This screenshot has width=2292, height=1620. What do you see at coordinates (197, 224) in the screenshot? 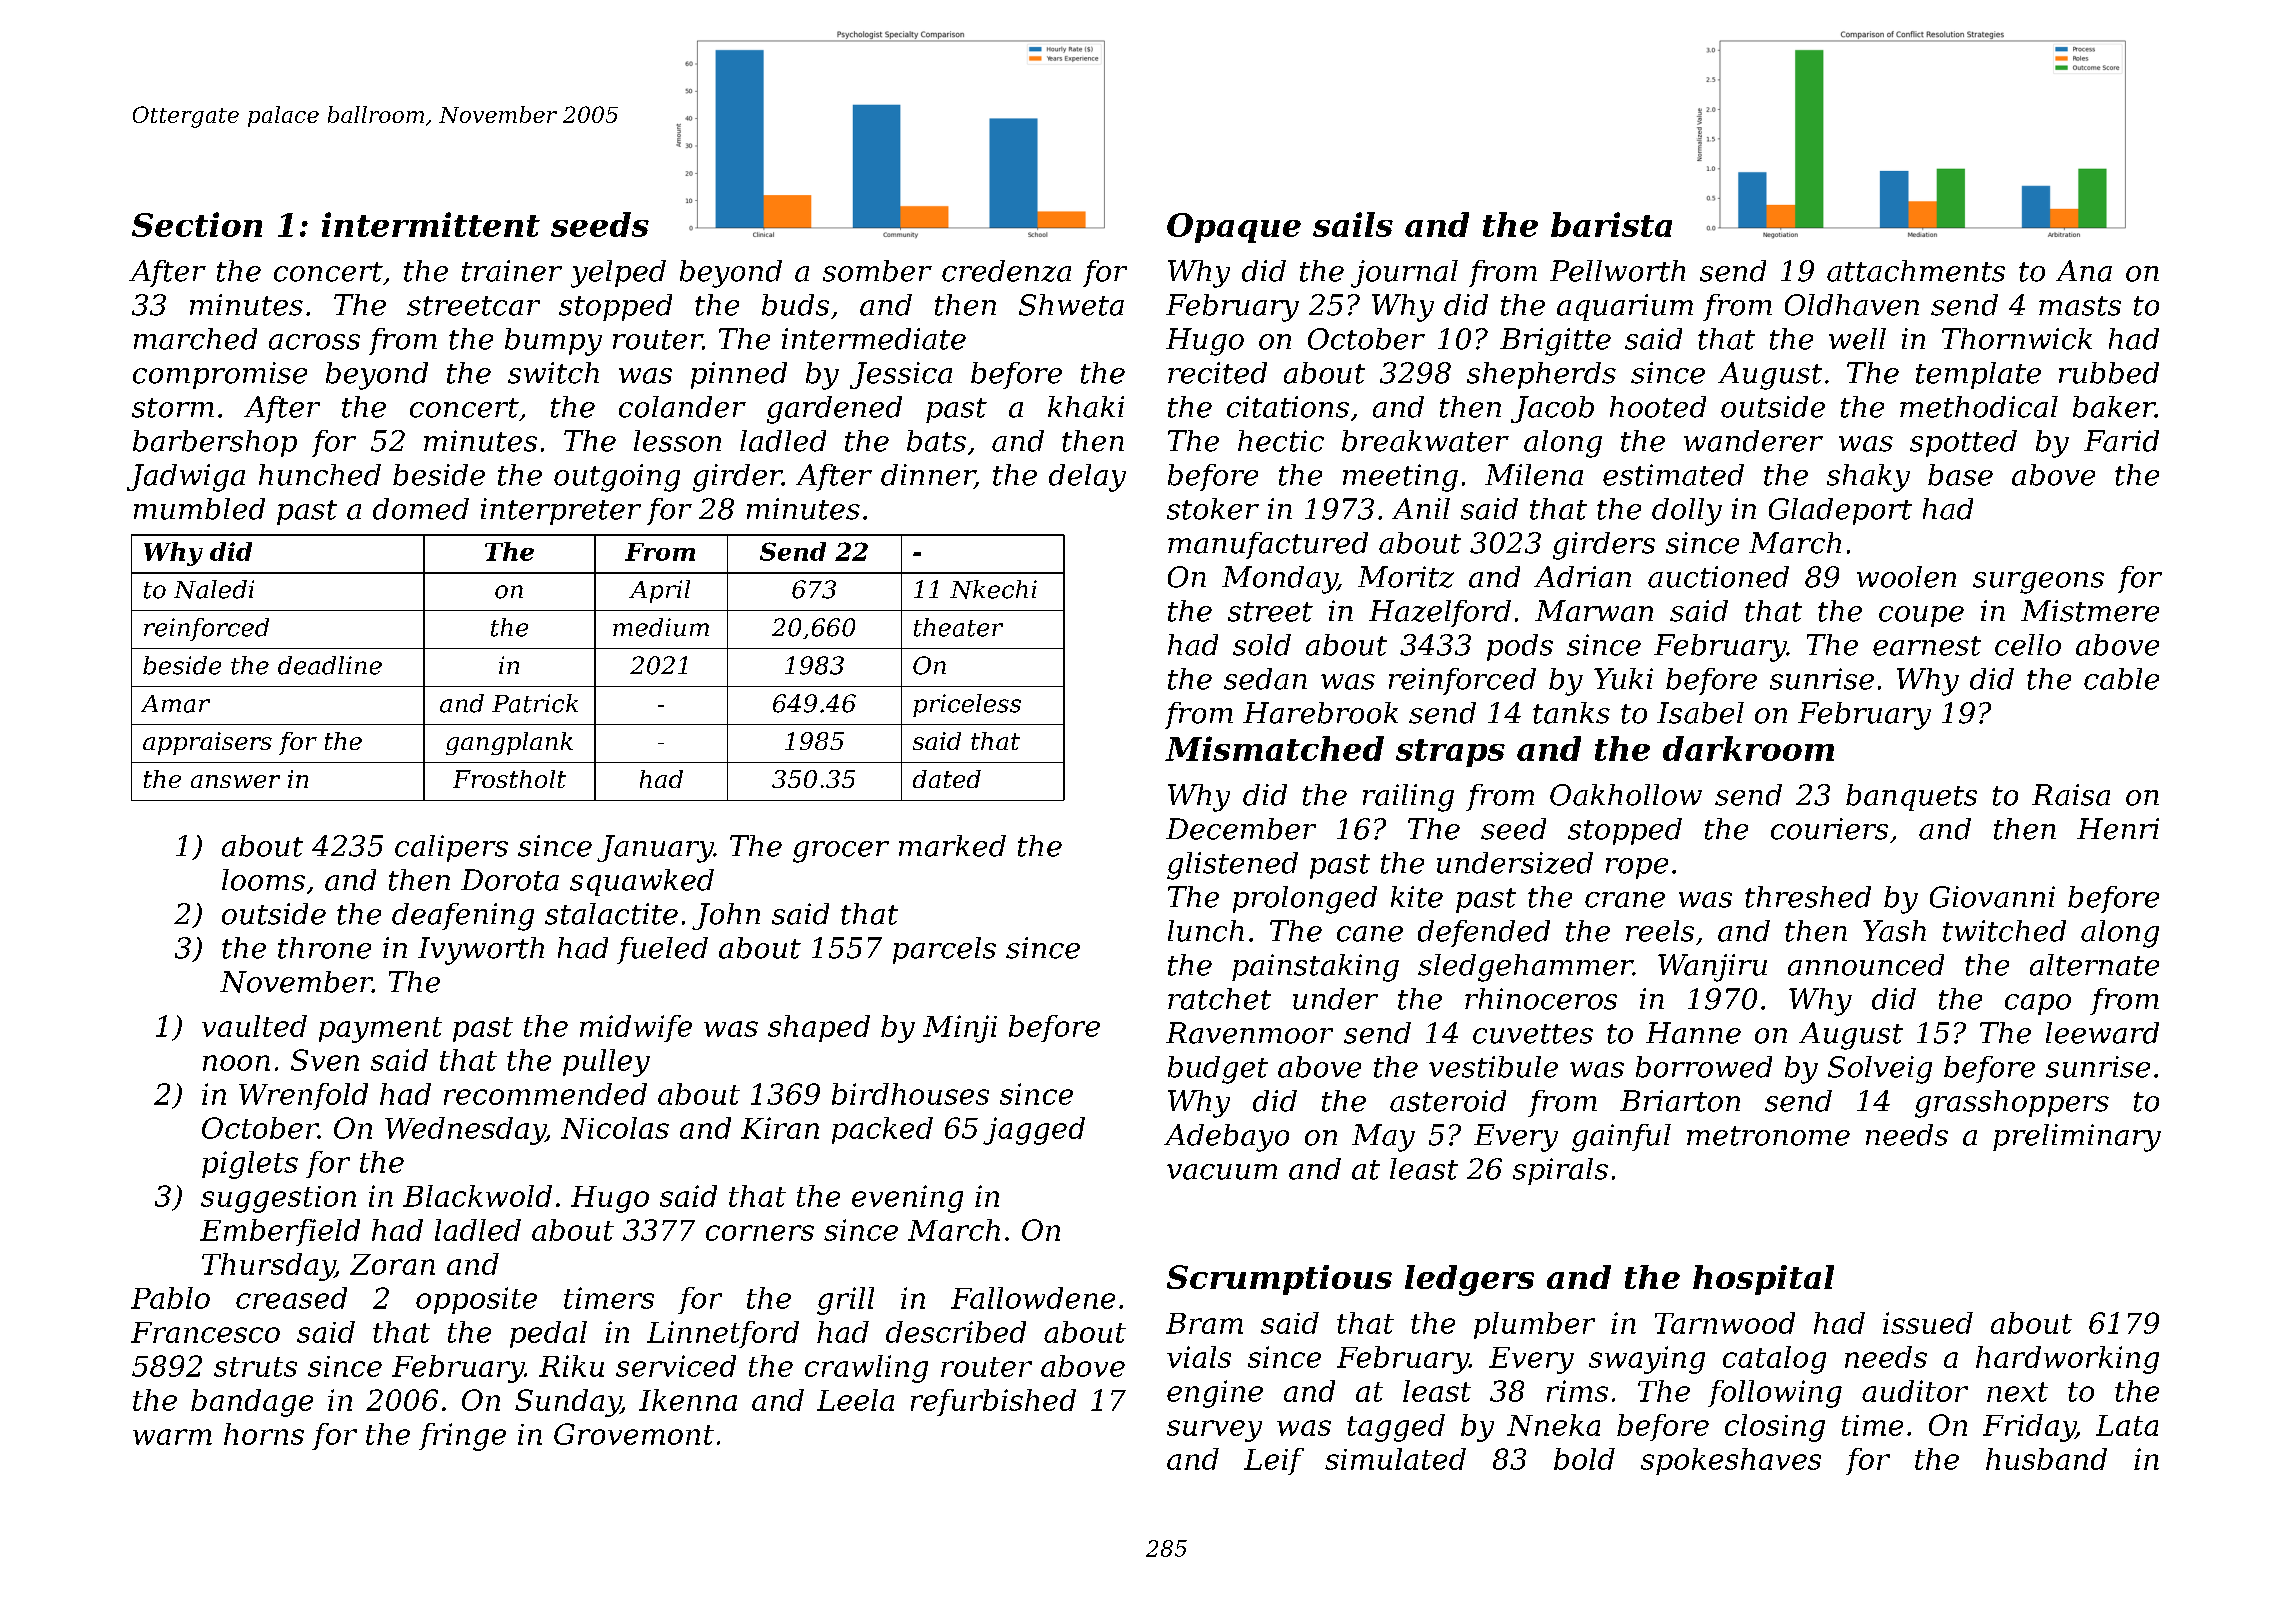
I see `Section` at bounding box center [197, 224].
